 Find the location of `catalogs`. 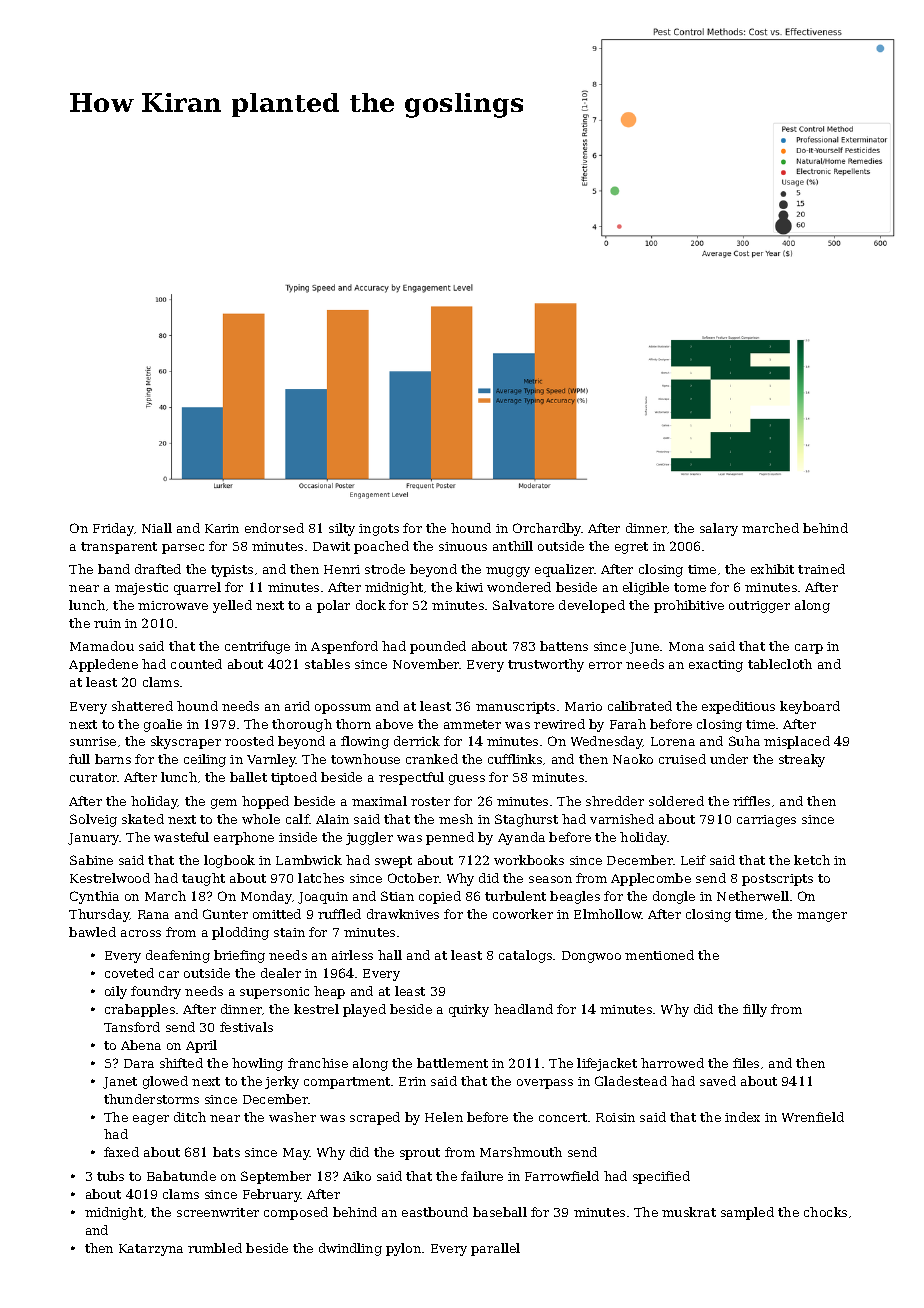

catalogs is located at coordinates (525, 956).
